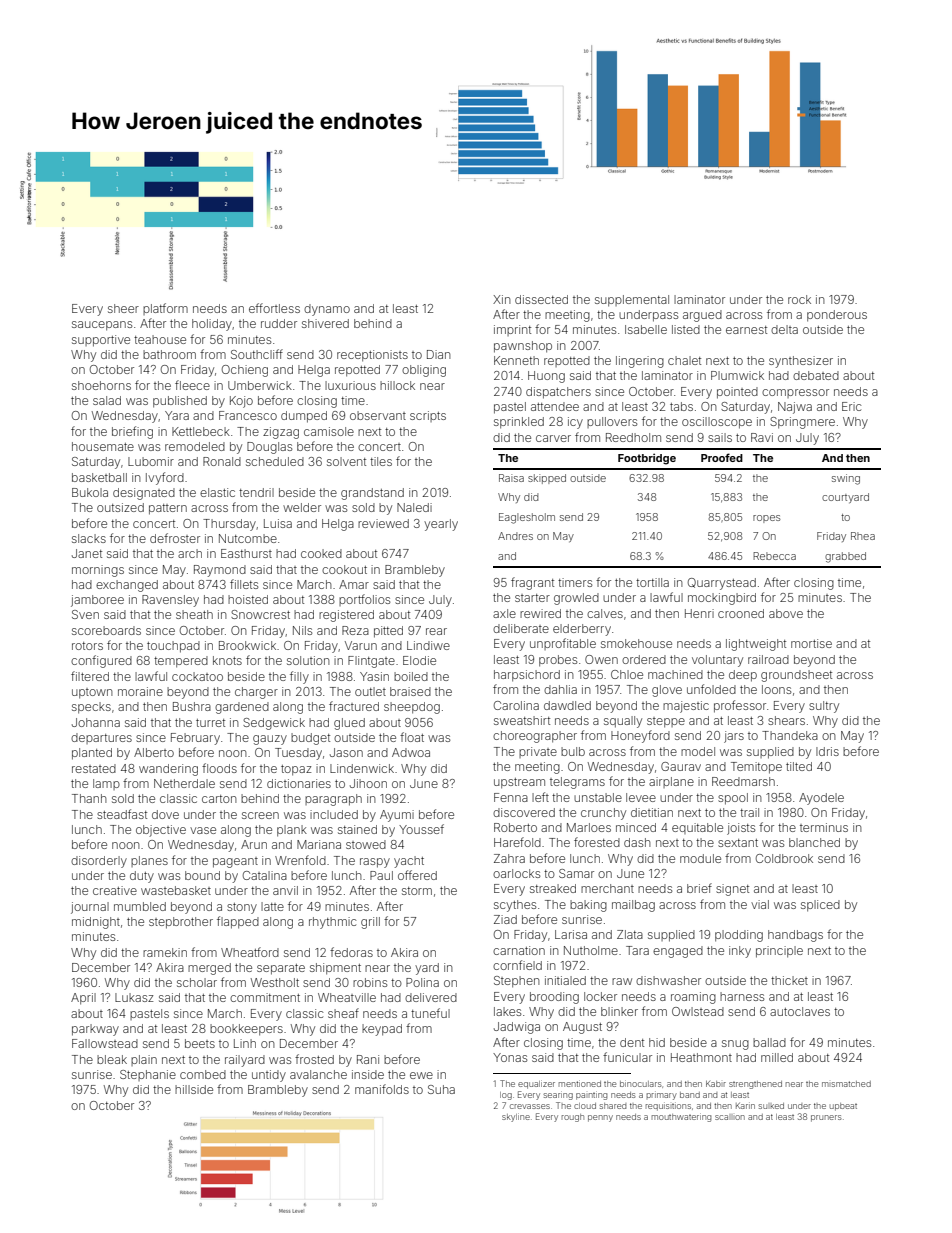 The image size is (952, 1233). I want to click on stepbrother, so click(181, 923).
